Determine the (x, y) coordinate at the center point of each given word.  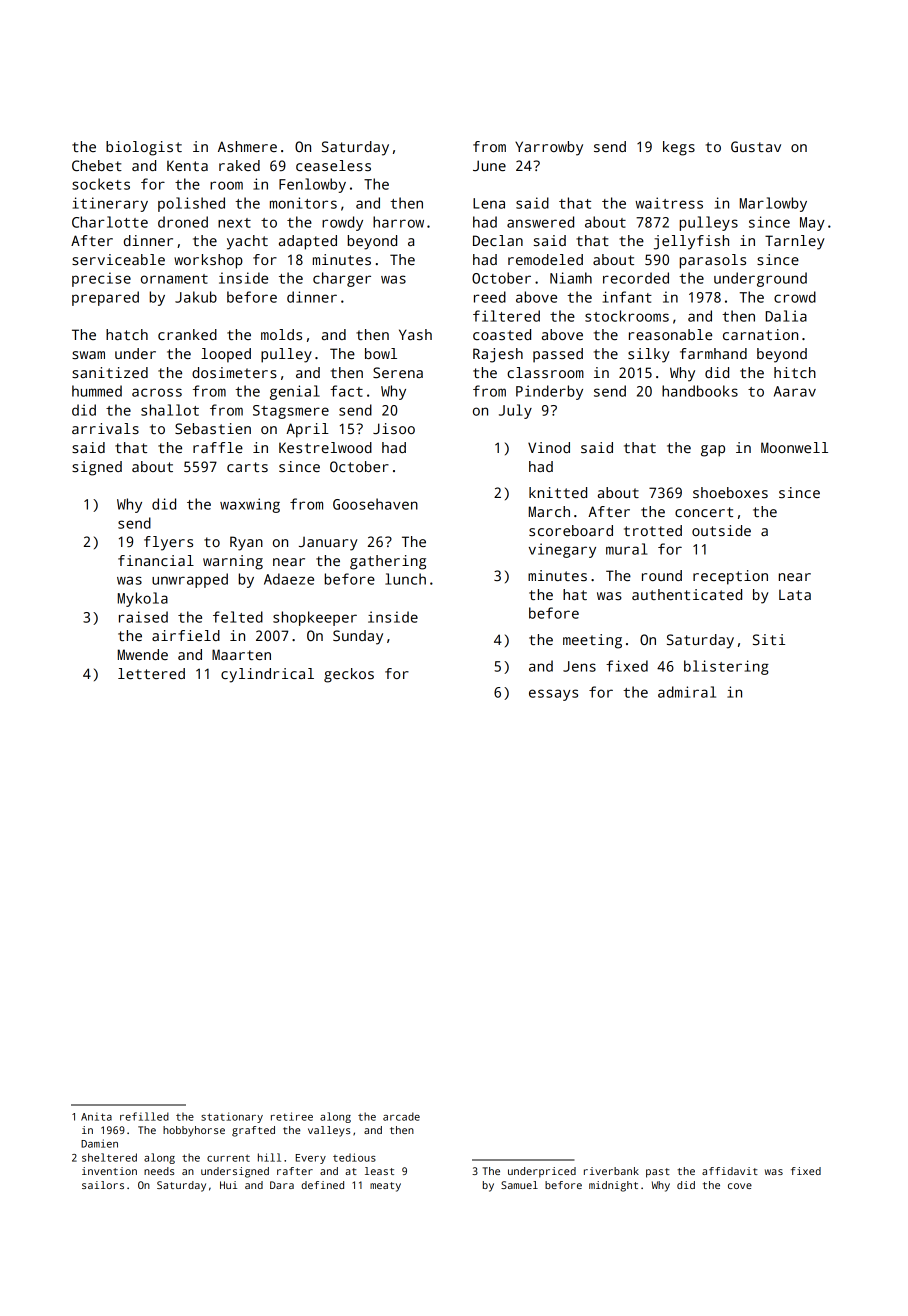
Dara (282, 1185)
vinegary (562, 550)
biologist (144, 148)
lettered (151, 673)
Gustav (756, 146)
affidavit (730, 1171)
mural (626, 549)
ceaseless (333, 165)
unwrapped (190, 580)
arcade (401, 1116)
